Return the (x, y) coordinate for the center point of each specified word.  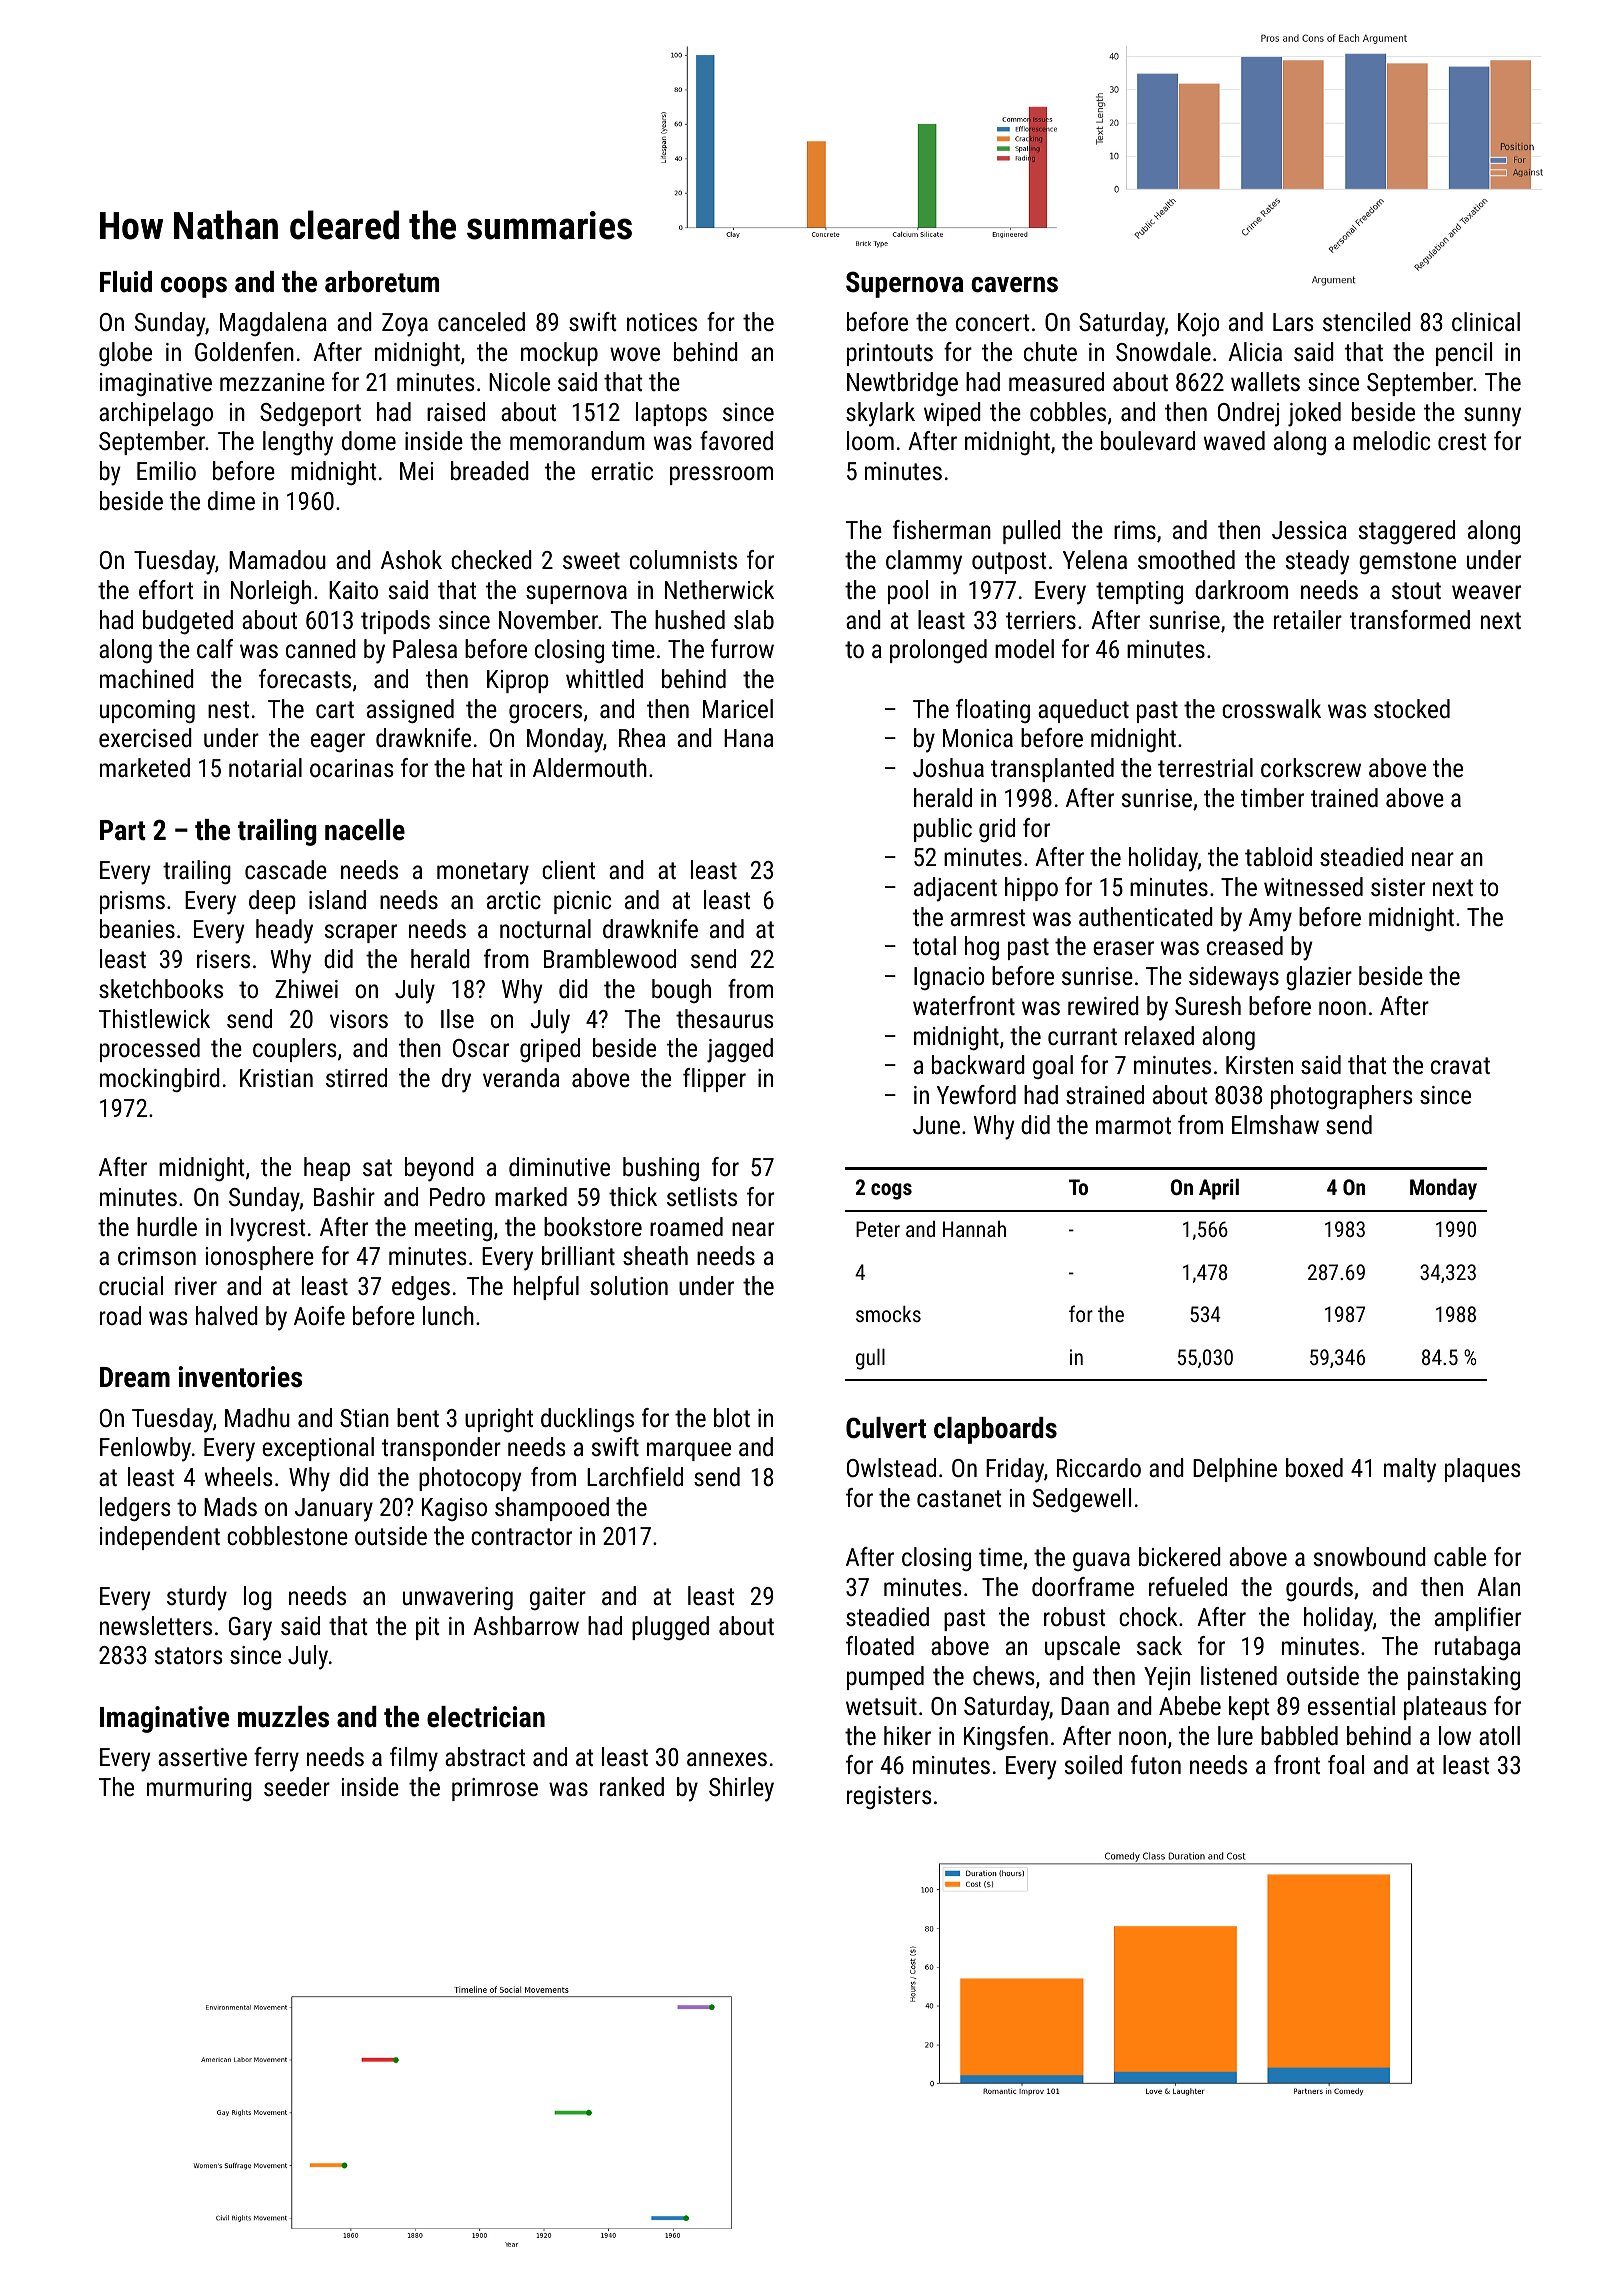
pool (908, 592)
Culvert (886, 1428)
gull (870, 1359)
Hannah (974, 1228)
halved (227, 1315)
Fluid (126, 282)
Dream (135, 1377)
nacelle (365, 830)
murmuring (199, 1789)
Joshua (948, 767)
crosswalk (1271, 708)
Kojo (1198, 325)
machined (147, 678)
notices (662, 322)
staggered (1407, 532)
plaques (1483, 1470)
